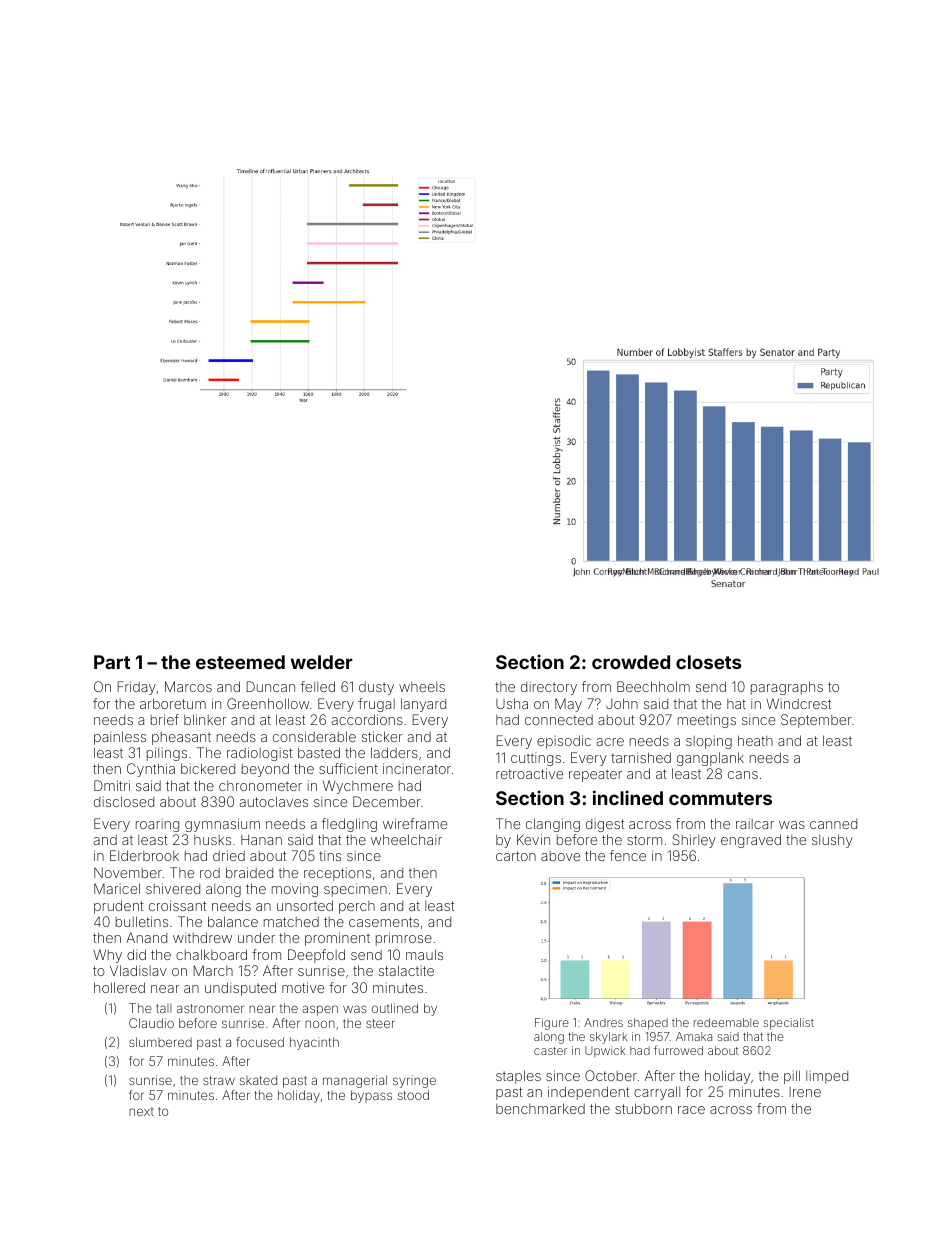 The image size is (952, 1233). Describe the element at coordinates (321, 662) in the screenshot. I see `welder` at that location.
